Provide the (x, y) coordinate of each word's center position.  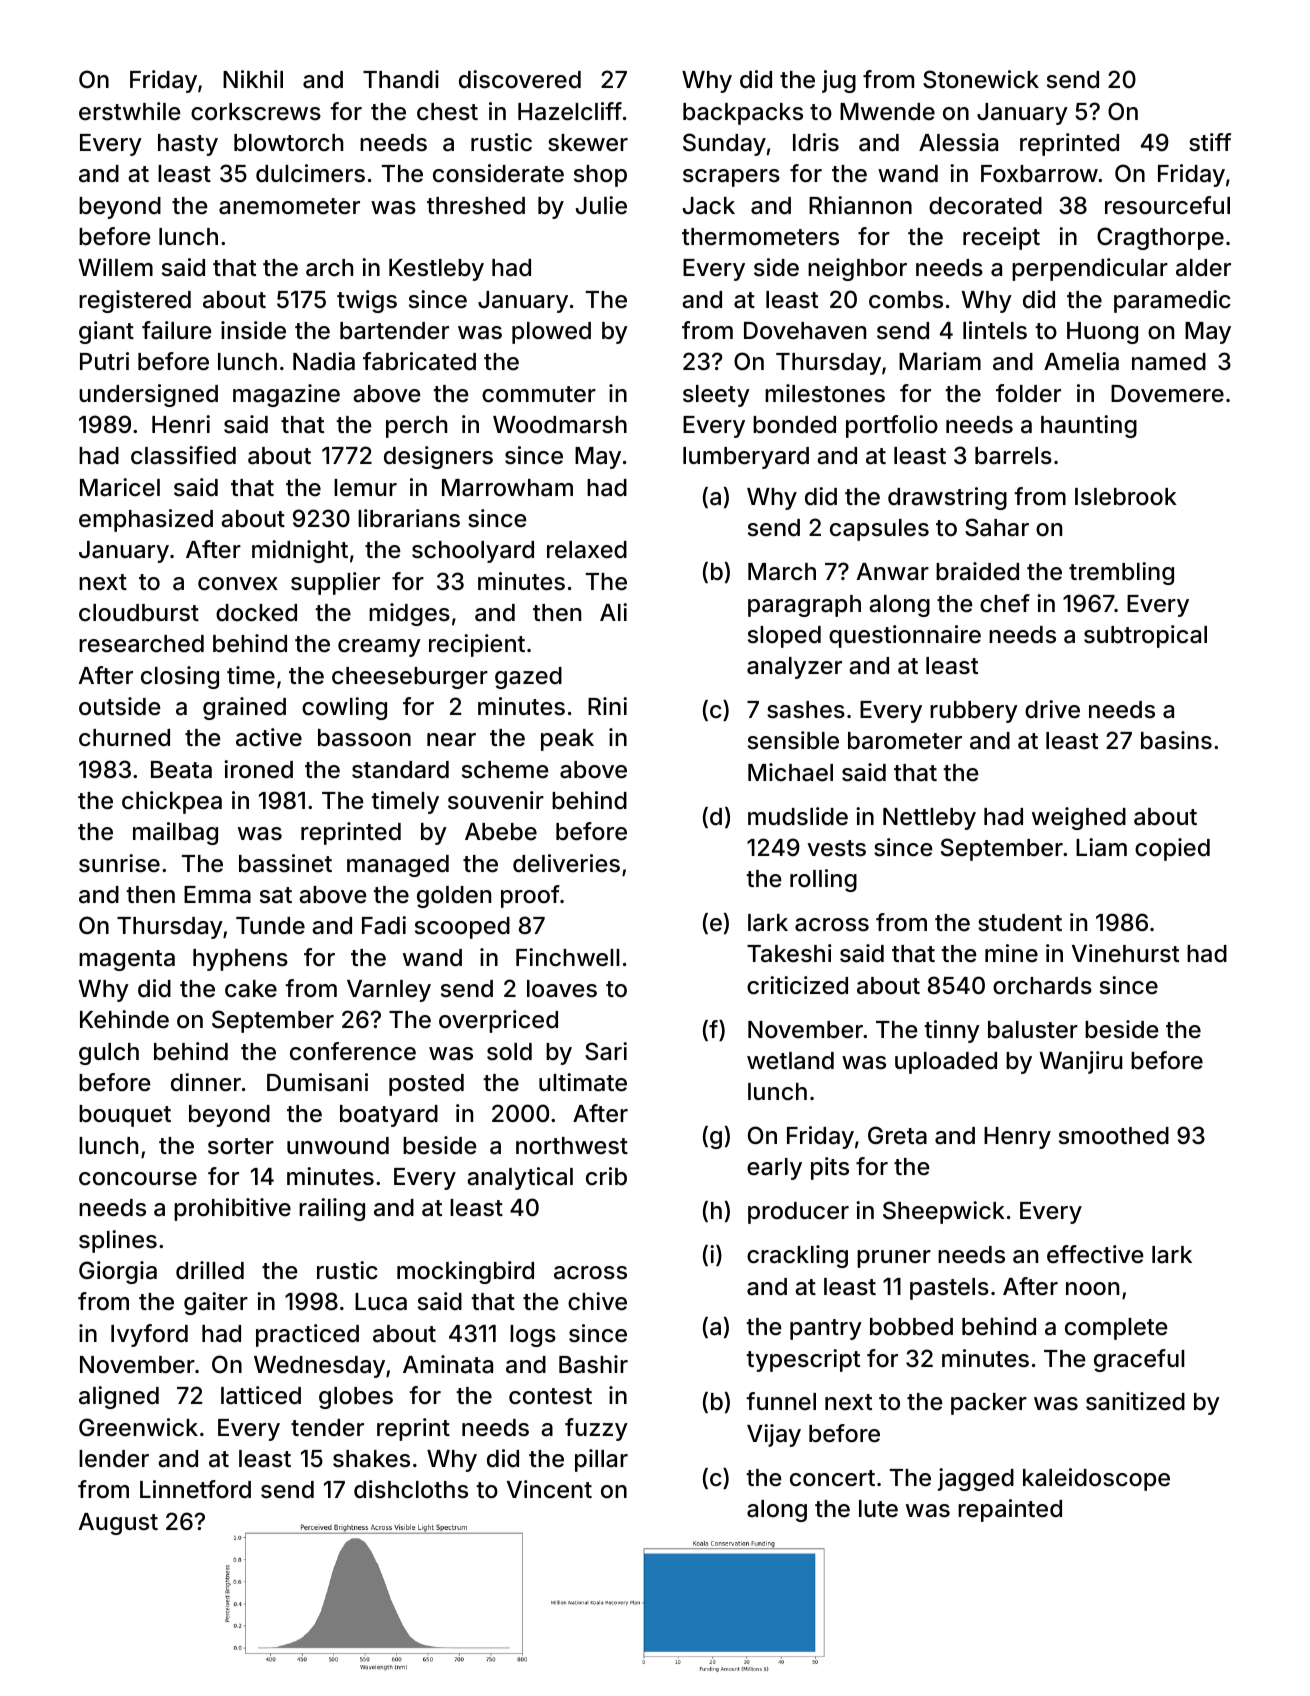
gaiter (216, 1303)
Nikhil (253, 79)
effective (1095, 1254)
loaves (562, 989)
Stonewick (981, 79)
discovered (520, 79)
